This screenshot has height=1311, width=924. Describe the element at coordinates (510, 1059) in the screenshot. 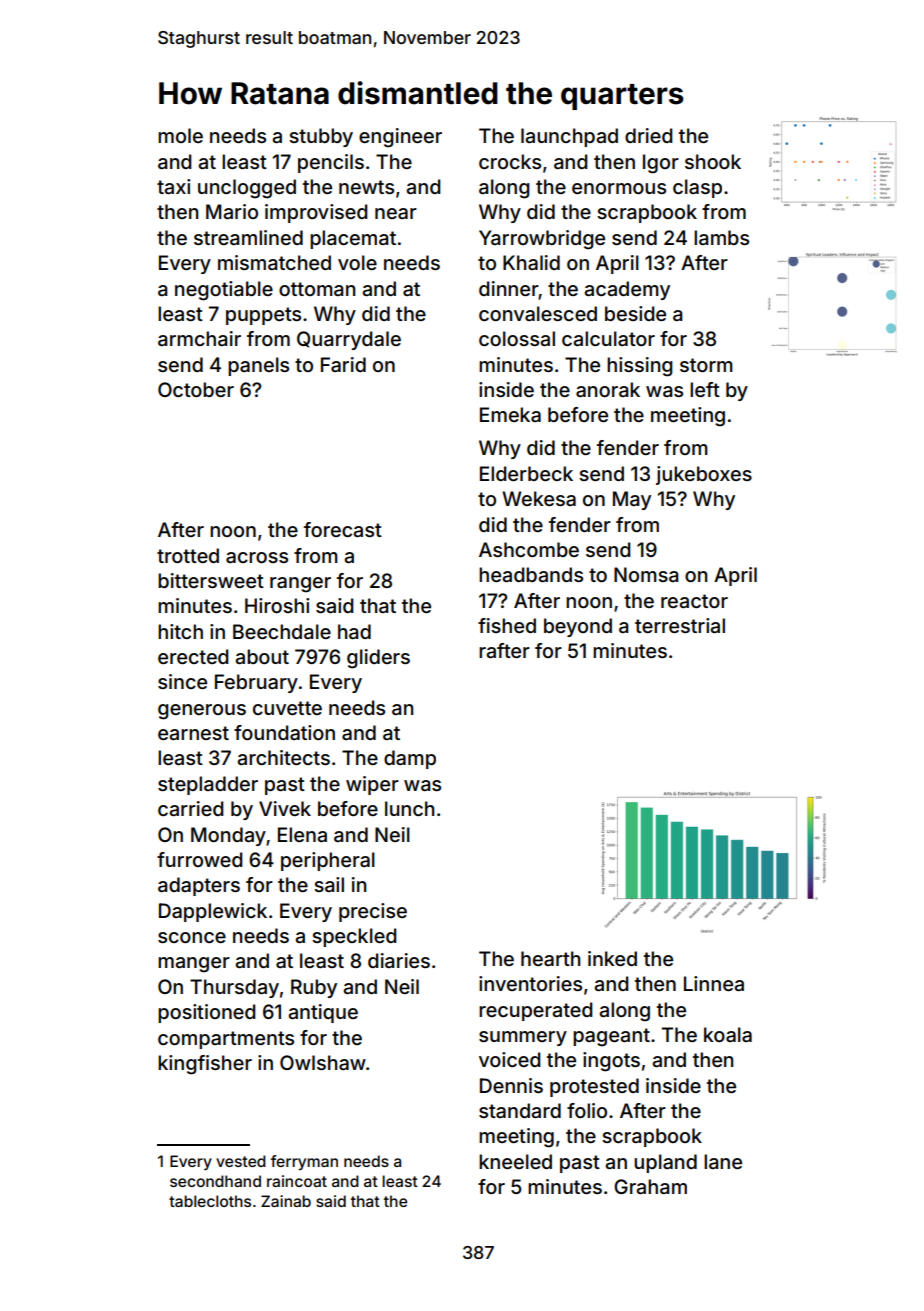

I see `voiced` at that location.
